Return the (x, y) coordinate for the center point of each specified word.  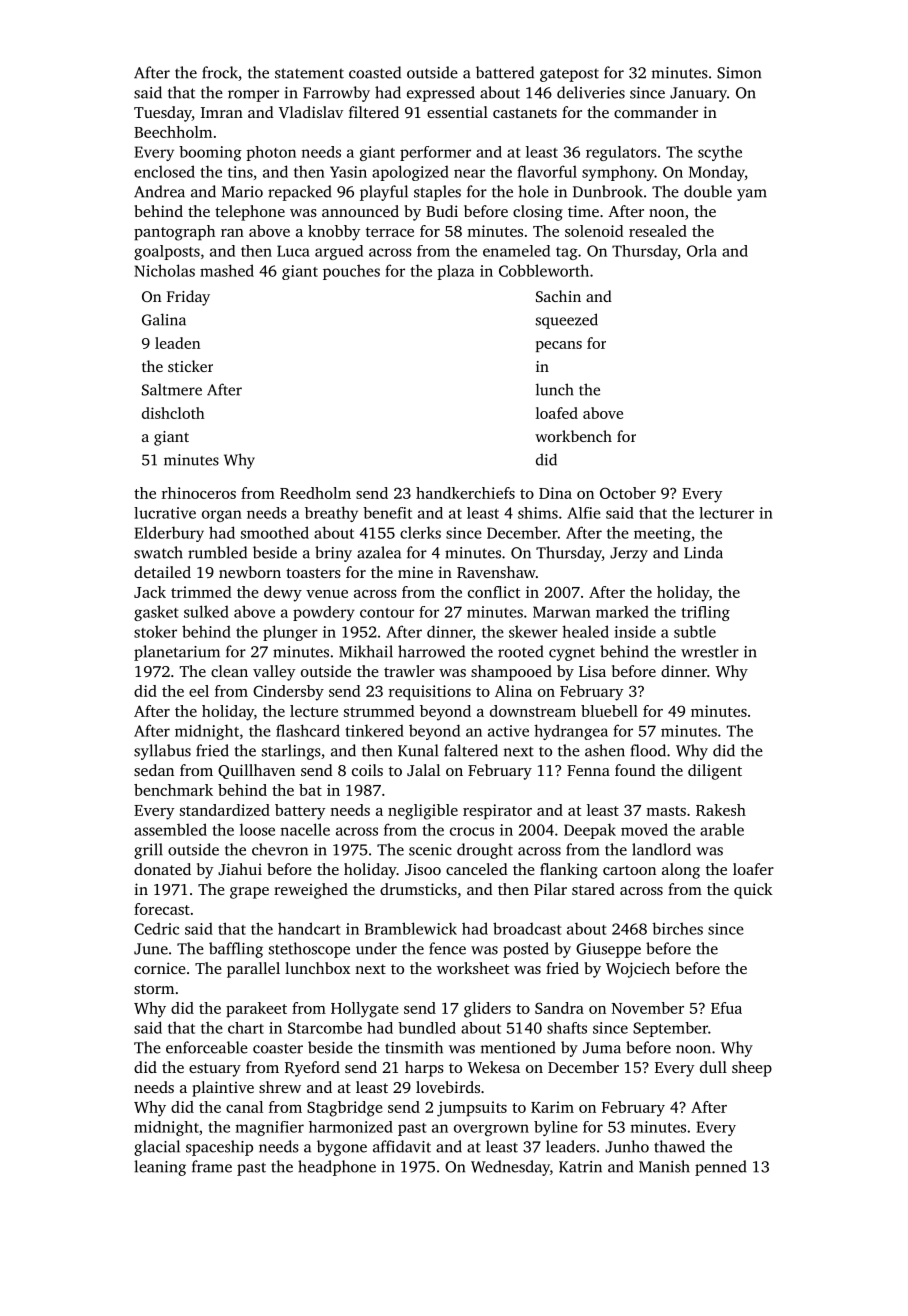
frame (212, 1166)
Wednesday (510, 1168)
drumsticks (418, 889)
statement (309, 73)
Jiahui (240, 869)
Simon (739, 73)
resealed (658, 231)
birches (677, 928)
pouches (351, 272)
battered (505, 72)
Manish (664, 1166)
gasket (156, 613)
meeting (662, 534)
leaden (177, 343)
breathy (331, 514)
